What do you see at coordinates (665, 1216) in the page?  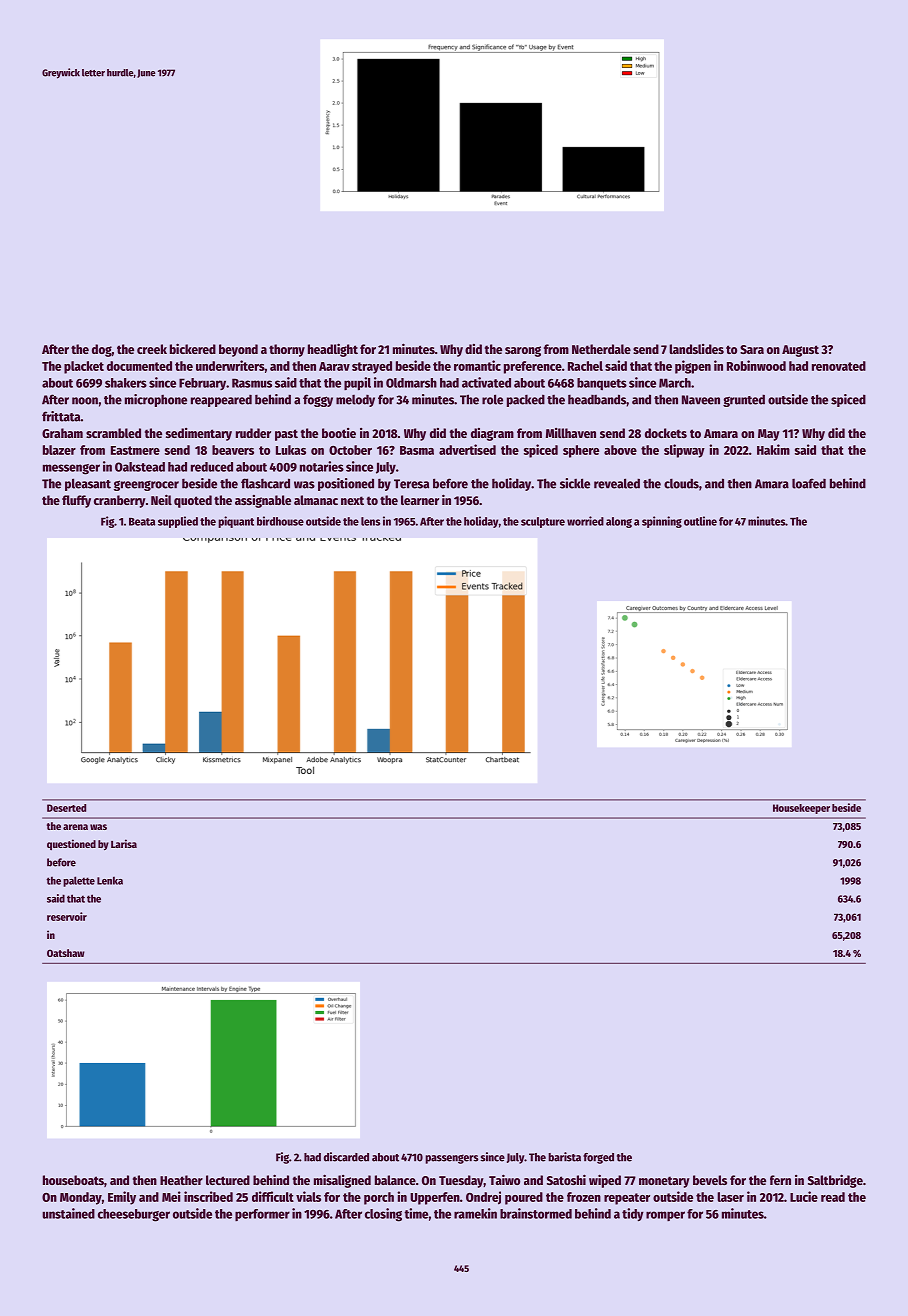 I see `romper` at bounding box center [665, 1216].
